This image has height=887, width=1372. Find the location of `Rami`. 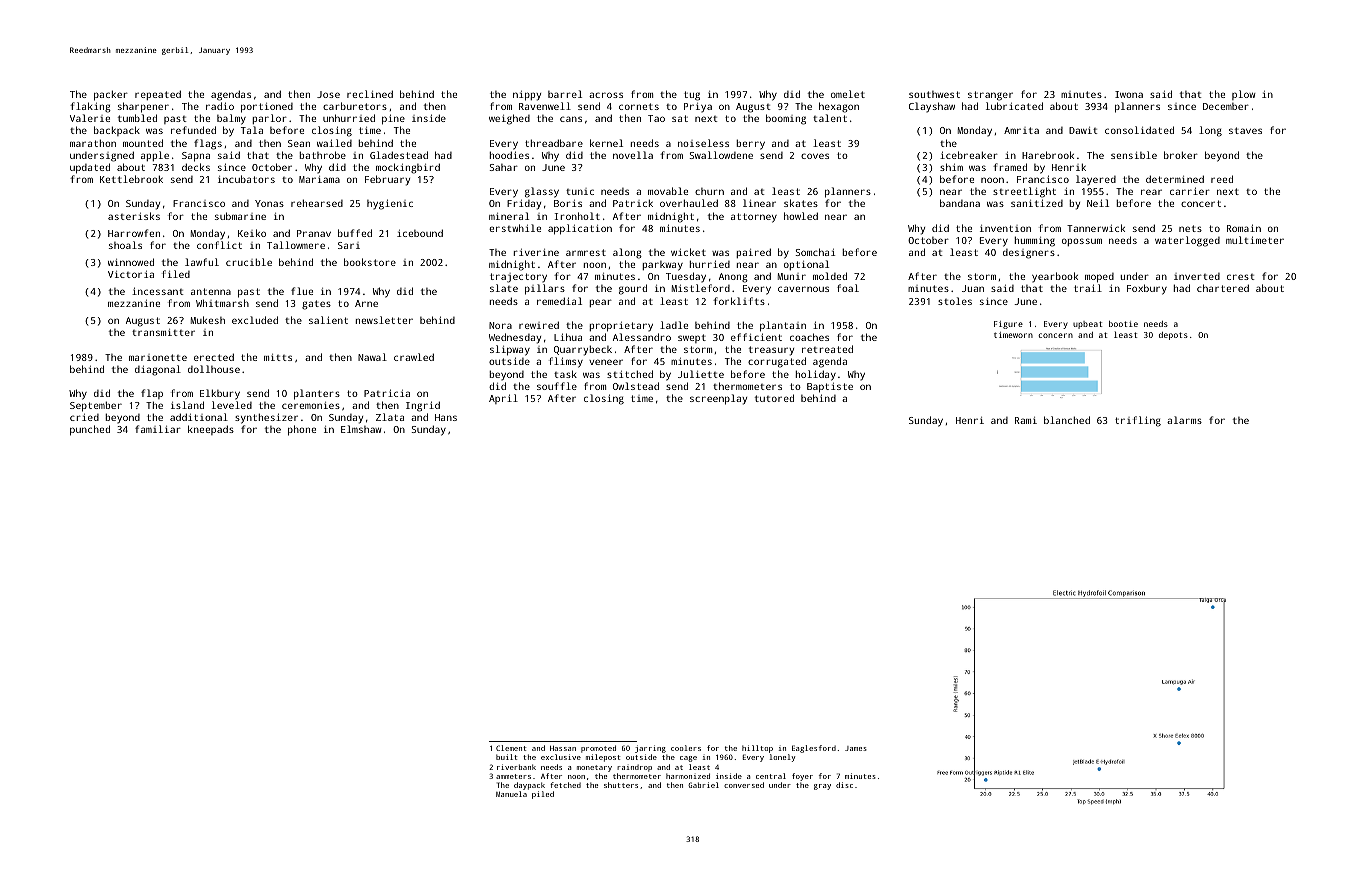

Rami is located at coordinates (1026, 420).
